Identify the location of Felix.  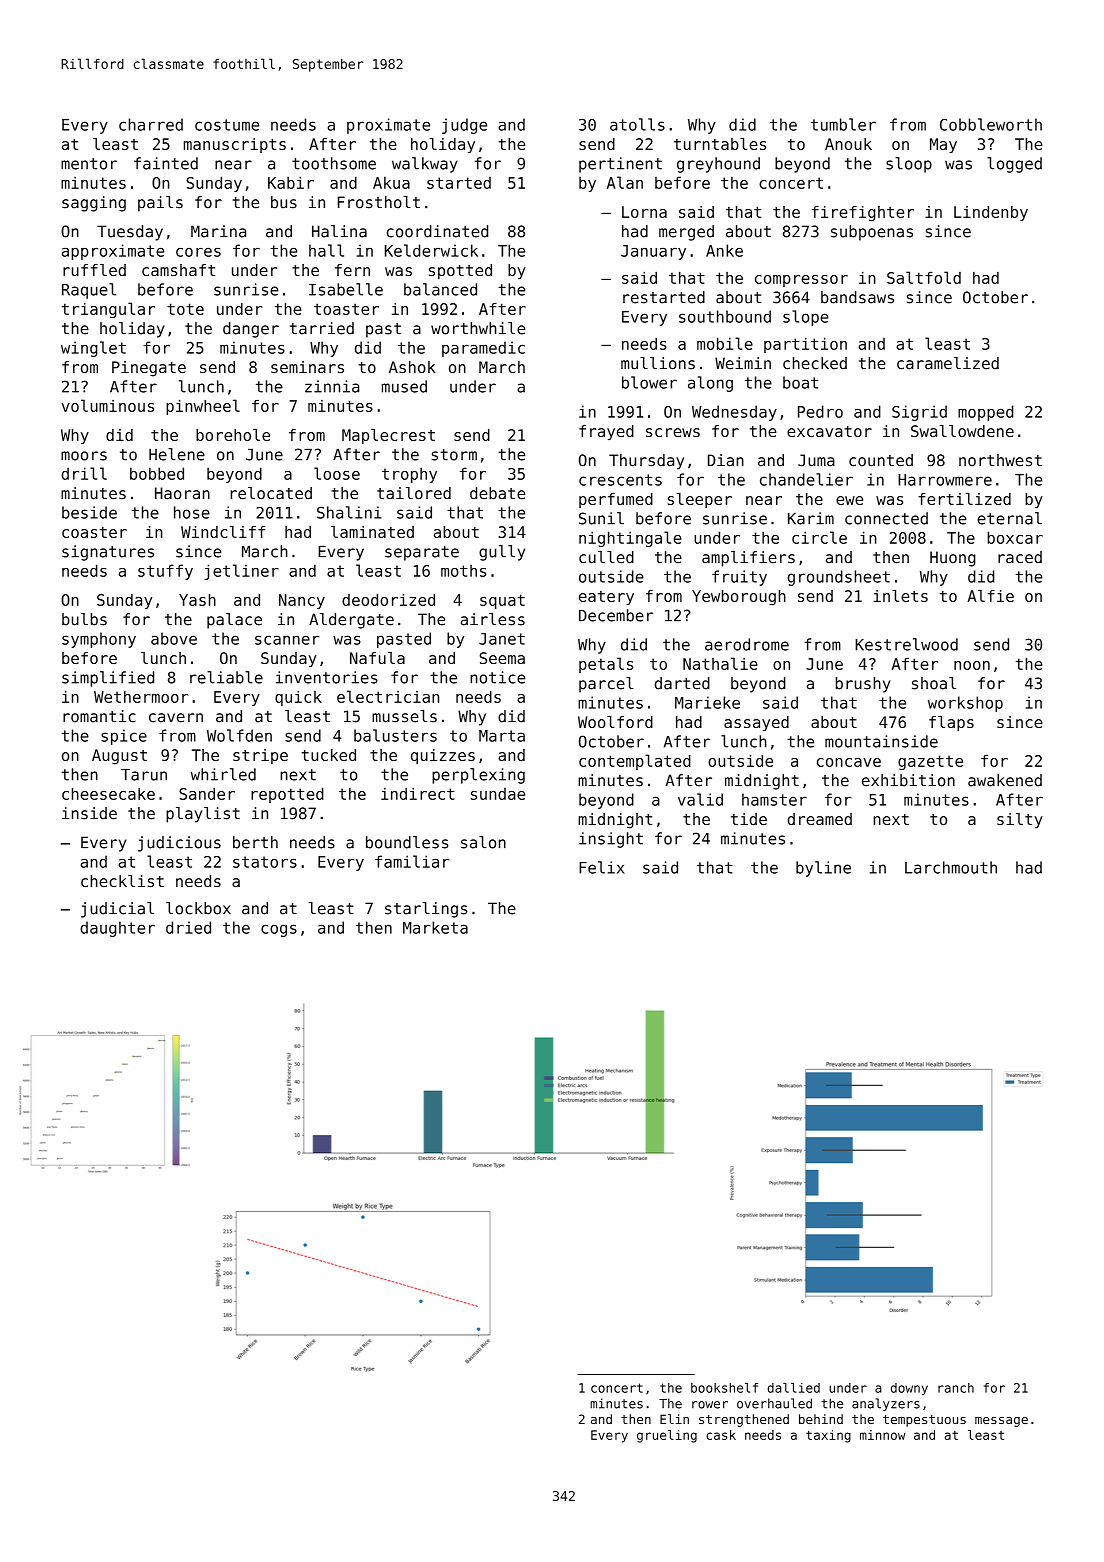
(601, 867).
